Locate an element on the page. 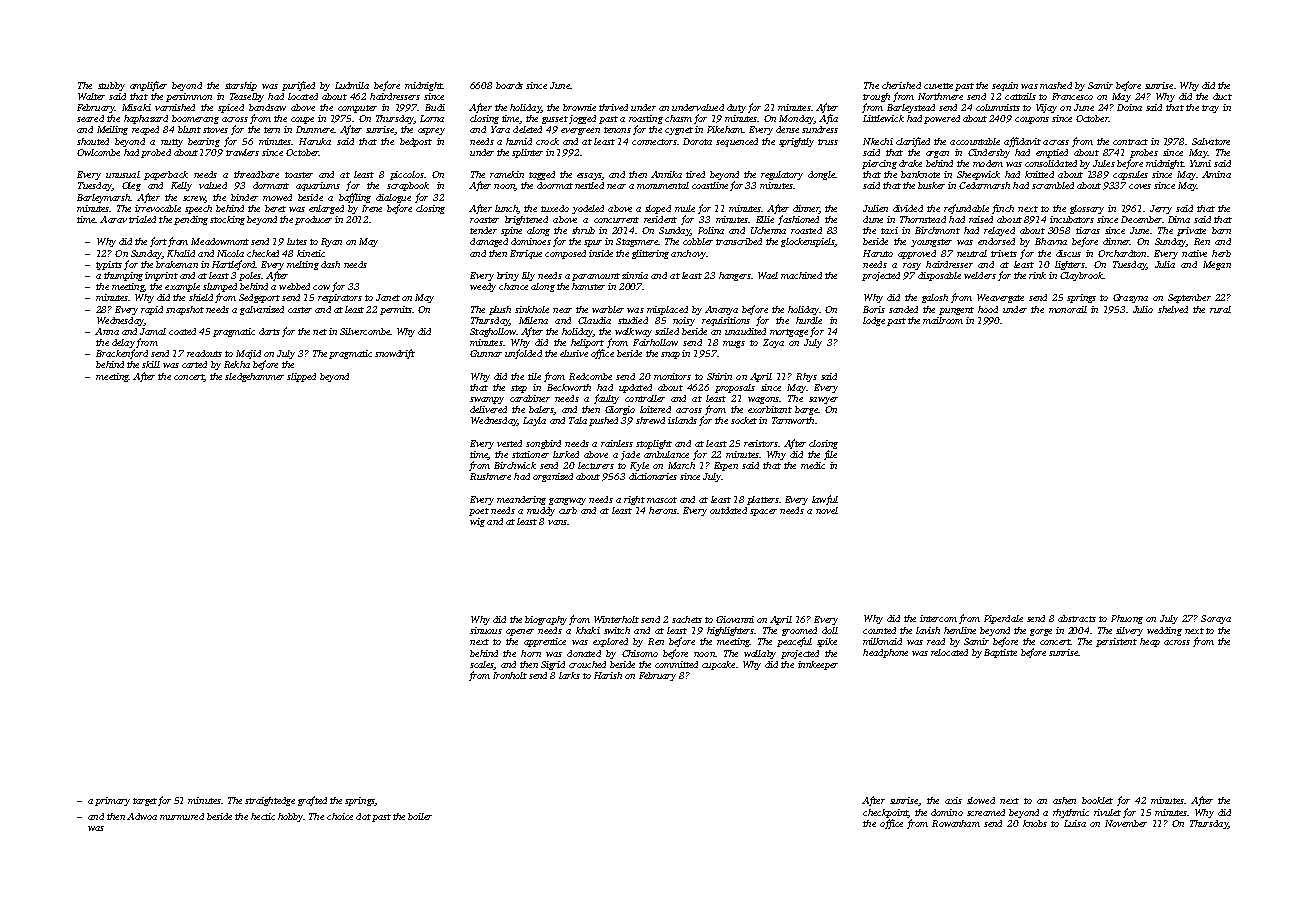 The height and width of the document is (924, 1308). mashed is located at coordinates (1056, 85).
